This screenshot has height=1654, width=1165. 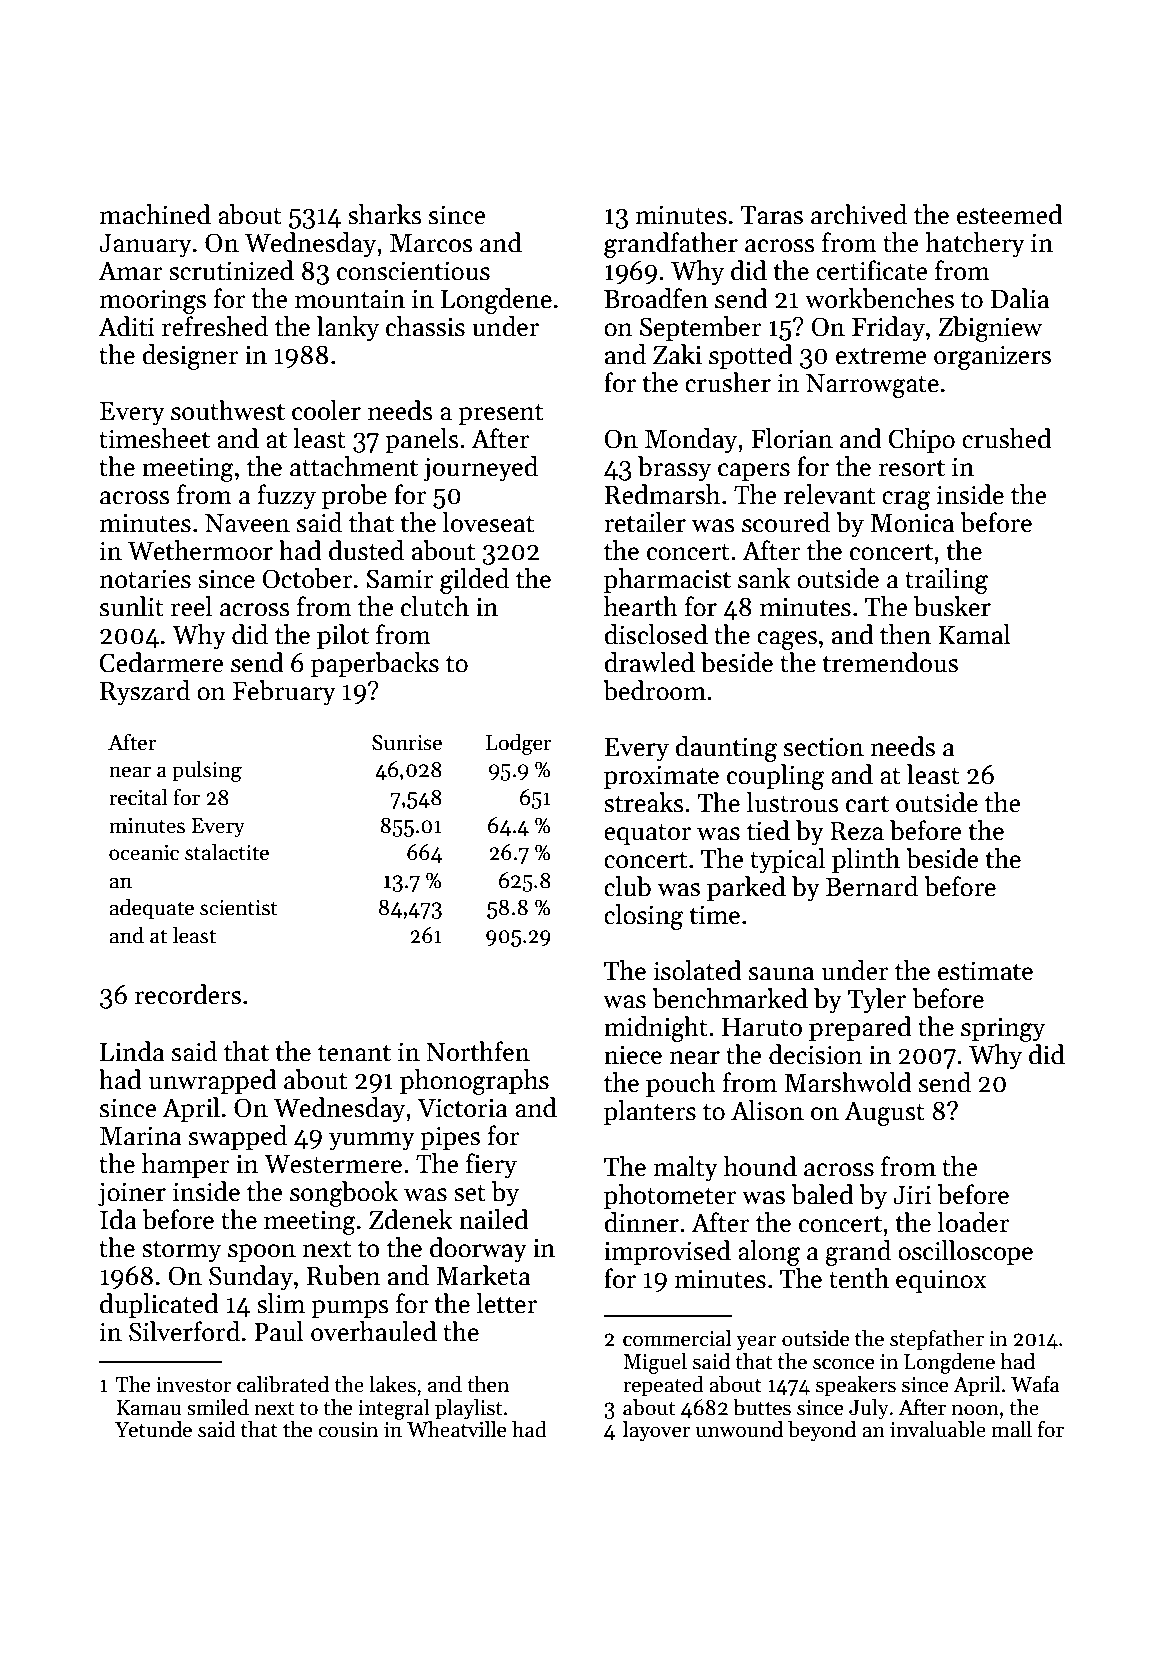 What do you see at coordinates (772, 215) in the screenshot?
I see `Taras` at bounding box center [772, 215].
